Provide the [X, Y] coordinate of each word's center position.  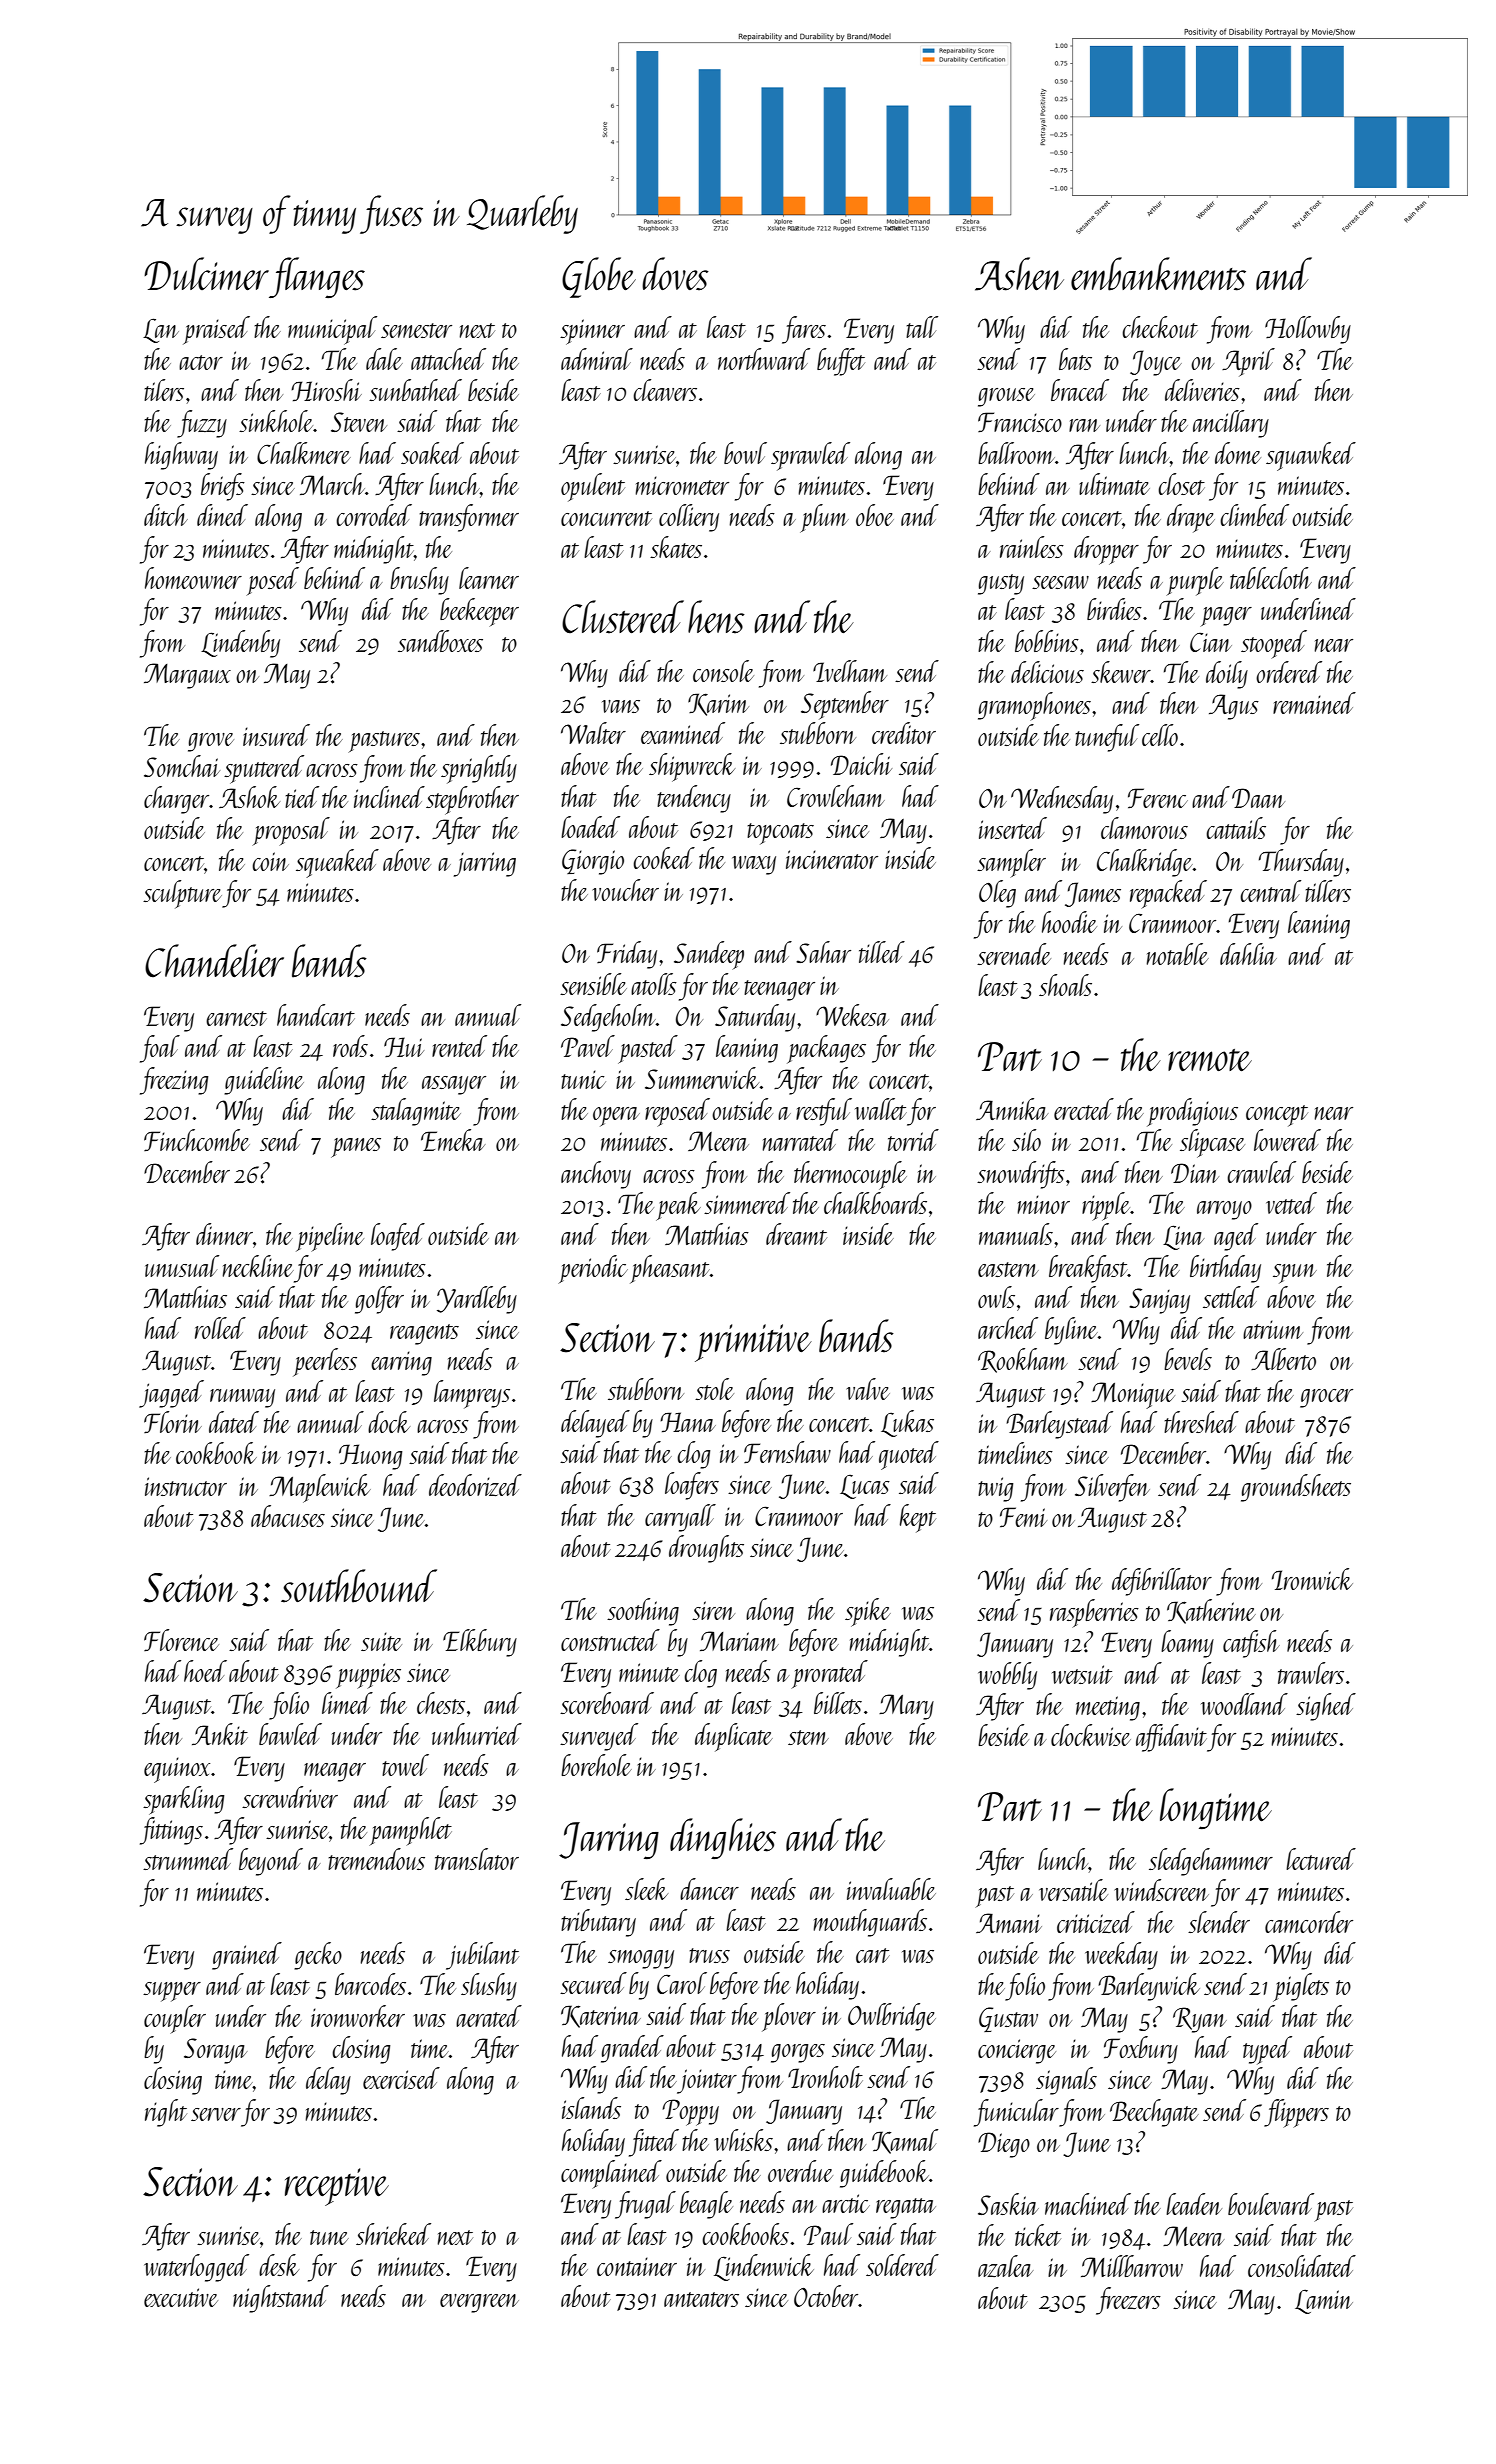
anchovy [596, 1175]
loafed [398, 1237]
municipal [332, 330]
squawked [1311, 456]
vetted [1291, 1203]
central [1270, 891]
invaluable [891, 1889]
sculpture [182, 894]
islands [591, 2108]
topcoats [780, 834]
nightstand [281, 2299]
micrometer [682, 485]
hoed [205, 1671]
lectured [1321, 1859]
